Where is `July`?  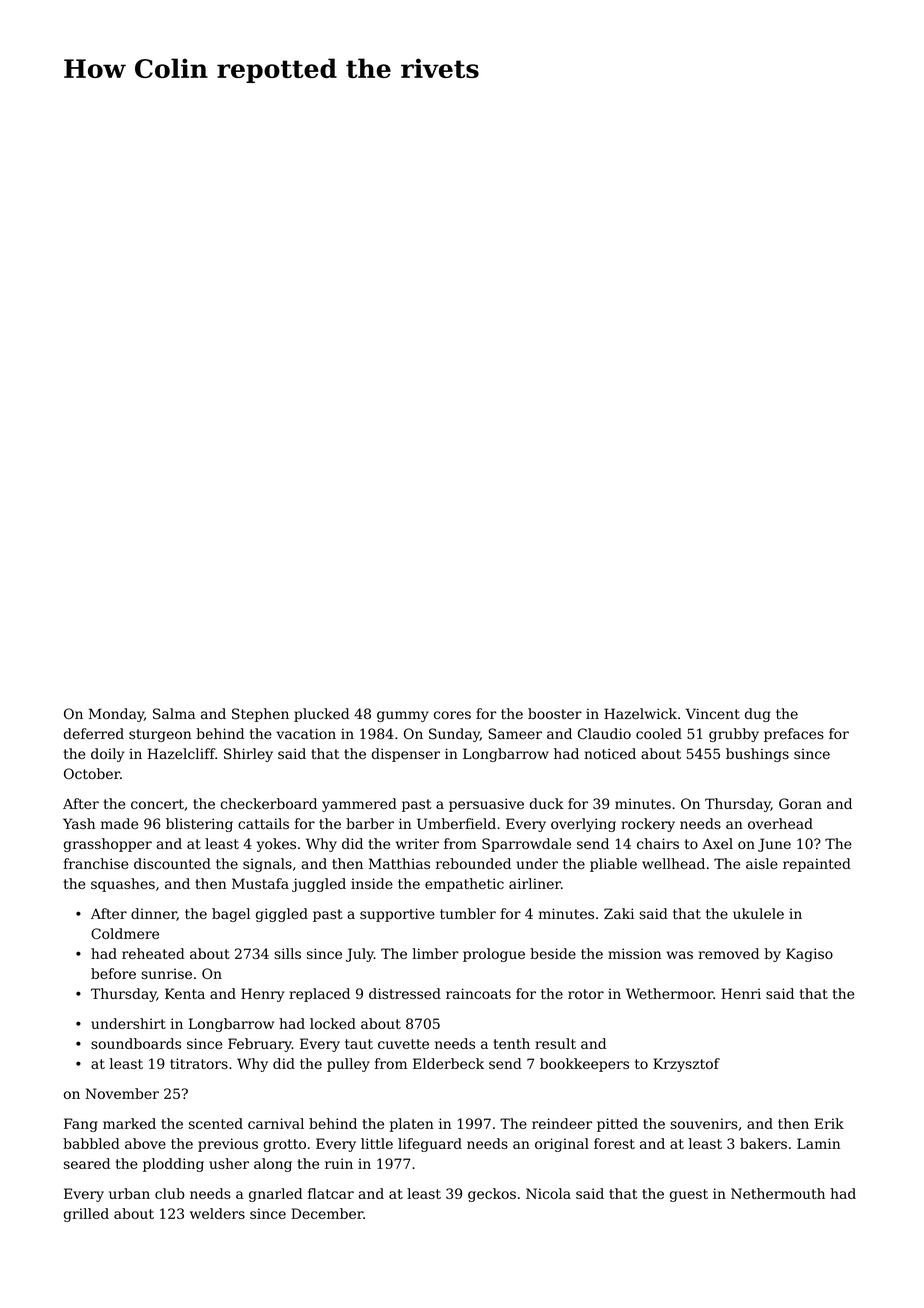 July is located at coordinates (360, 955).
